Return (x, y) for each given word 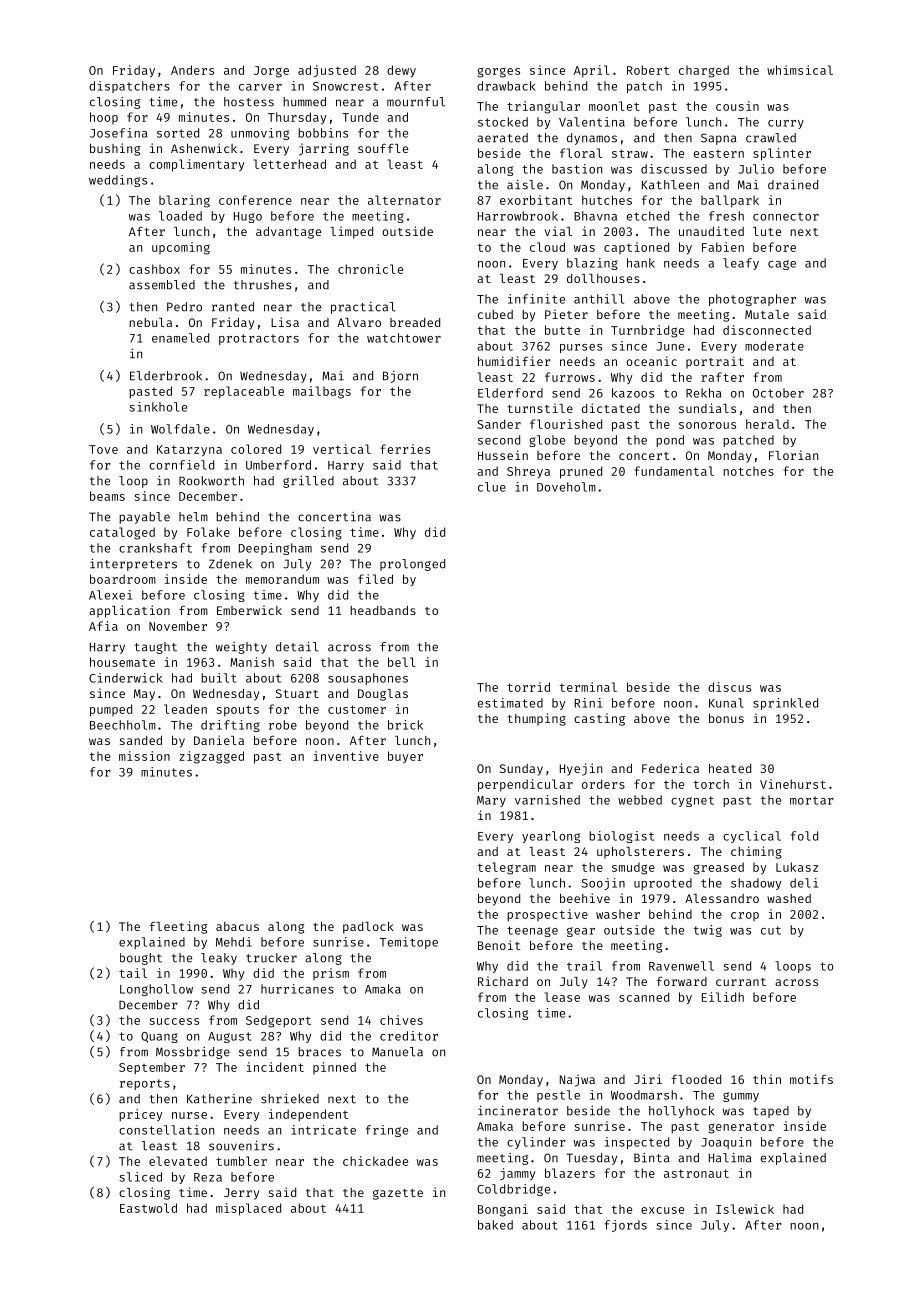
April (592, 71)
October (778, 393)
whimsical (800, 70)
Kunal (726, 703)
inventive (346, 756)
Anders (192, 70)
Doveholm (566, 487)
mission (144, 756)
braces (319, 1052)
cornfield (181, 465)
